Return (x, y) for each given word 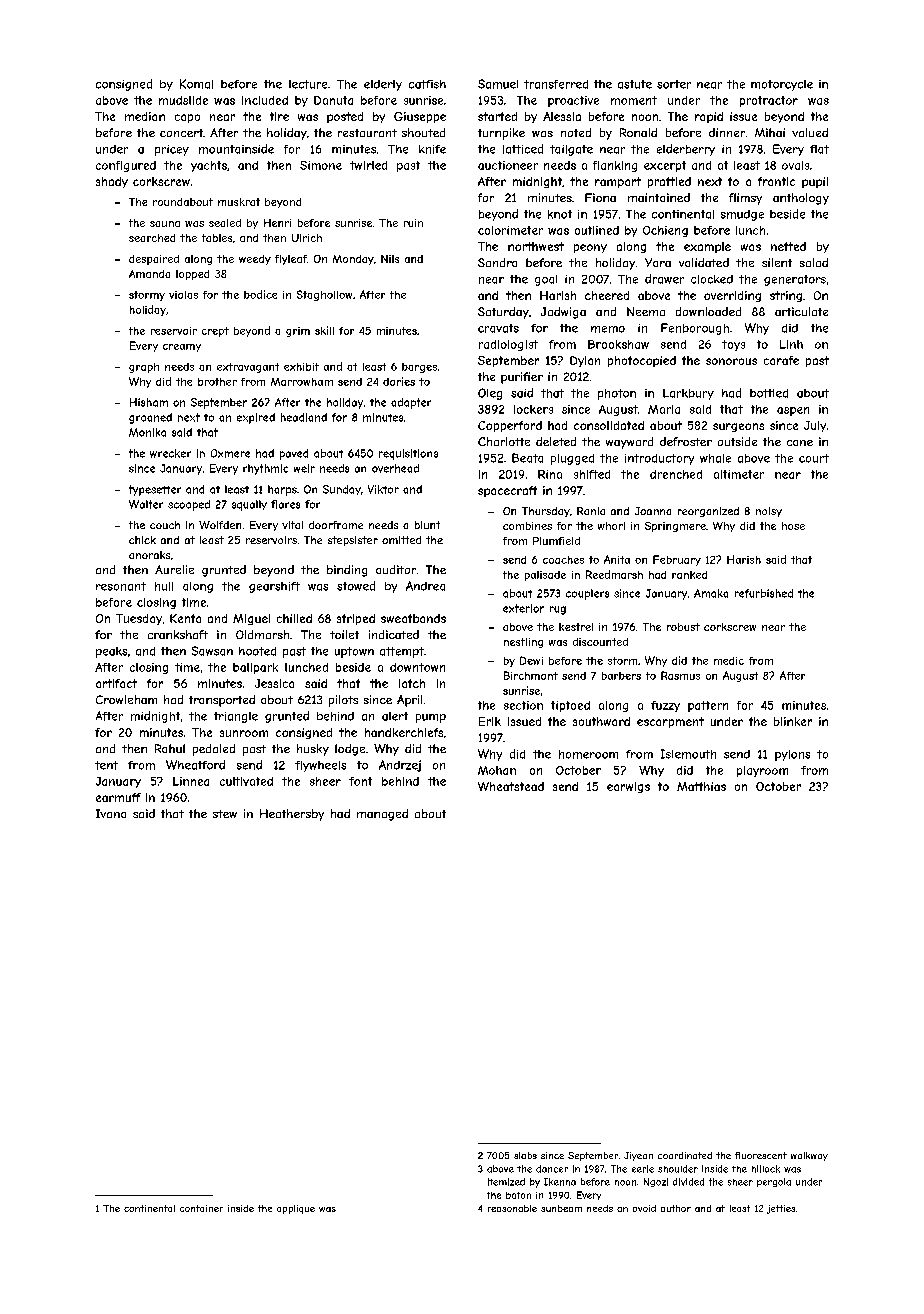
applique (296, 1209)
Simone (321, 165)
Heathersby (292, 815)
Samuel (498, 84)
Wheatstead (511, 786)
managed (382, 815)
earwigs (628, 787)
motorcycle (782, 85)
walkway (809, 1156)
